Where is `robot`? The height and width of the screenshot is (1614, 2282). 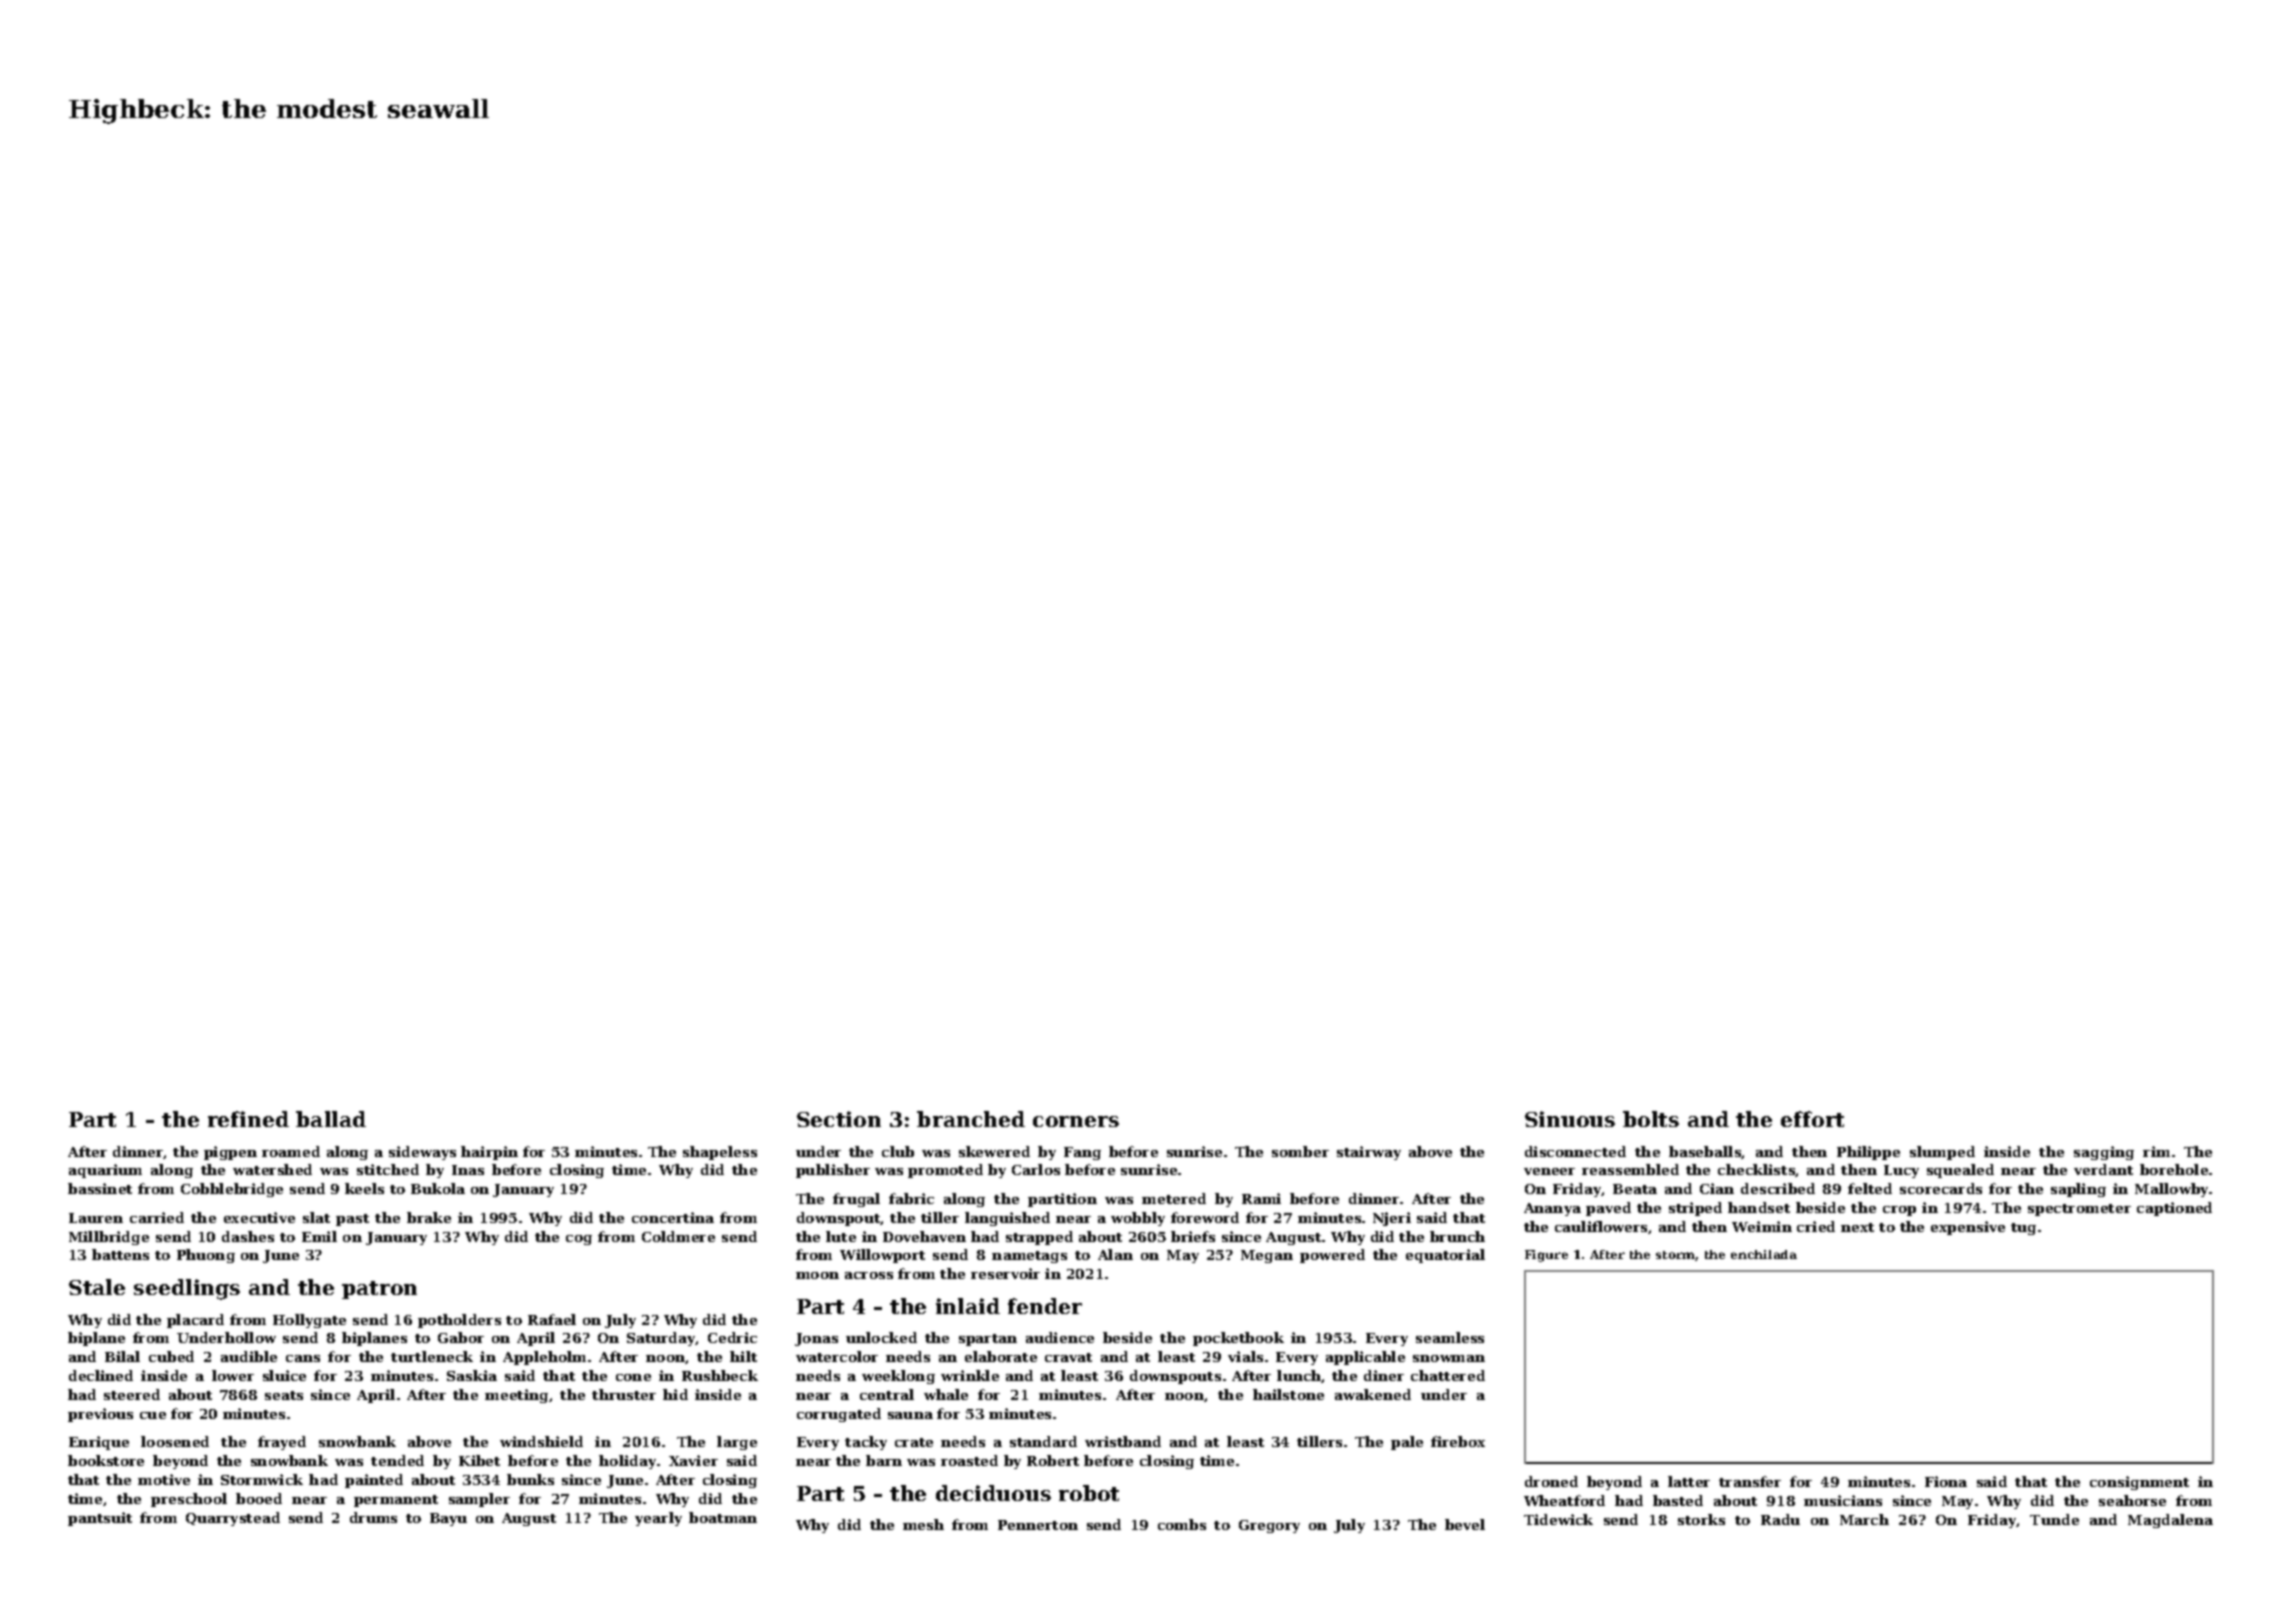
robot is located at coordinates (1089, 1493).
